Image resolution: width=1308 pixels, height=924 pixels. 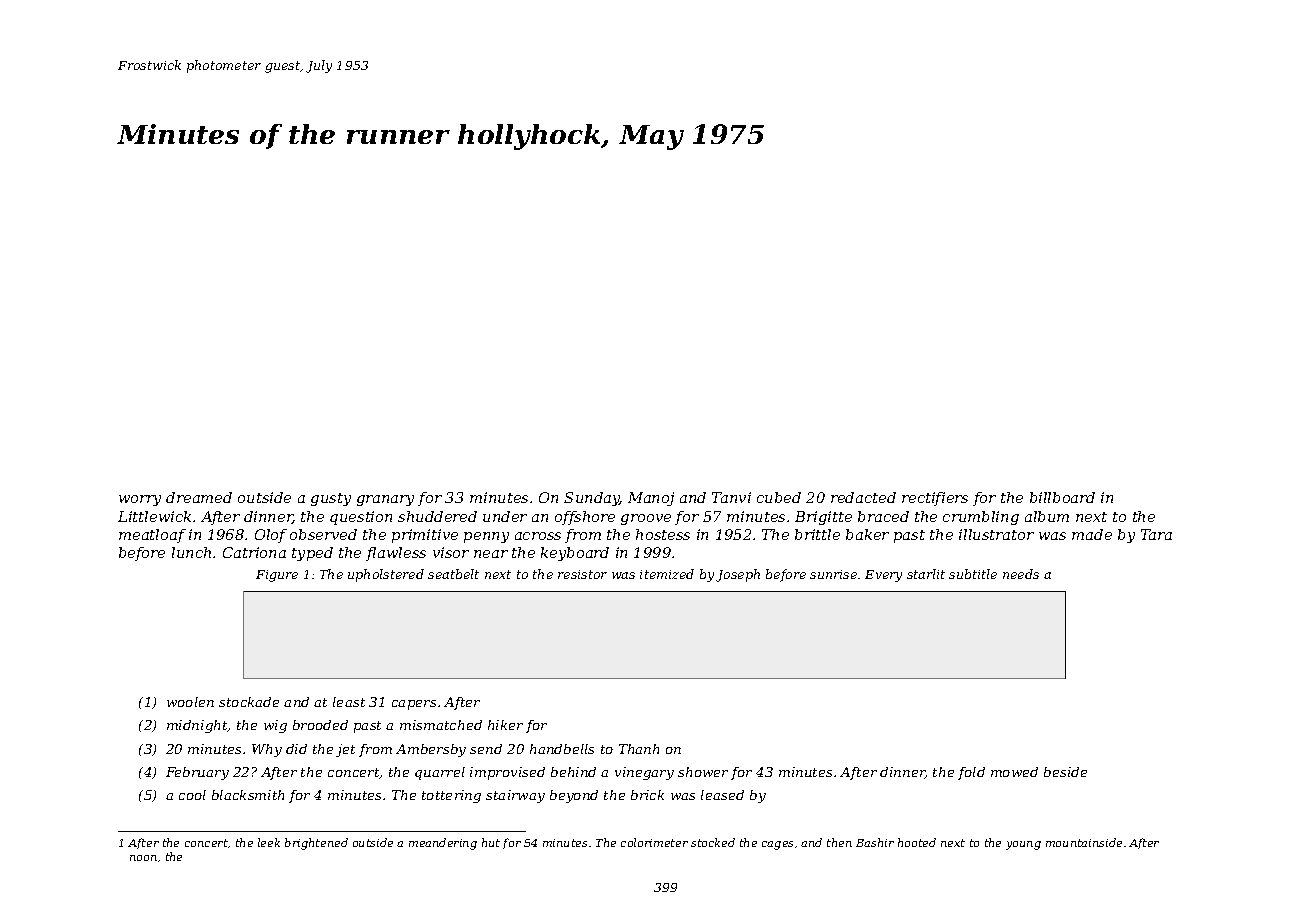 I want to click on hiker, so click(x=505, y=725).
